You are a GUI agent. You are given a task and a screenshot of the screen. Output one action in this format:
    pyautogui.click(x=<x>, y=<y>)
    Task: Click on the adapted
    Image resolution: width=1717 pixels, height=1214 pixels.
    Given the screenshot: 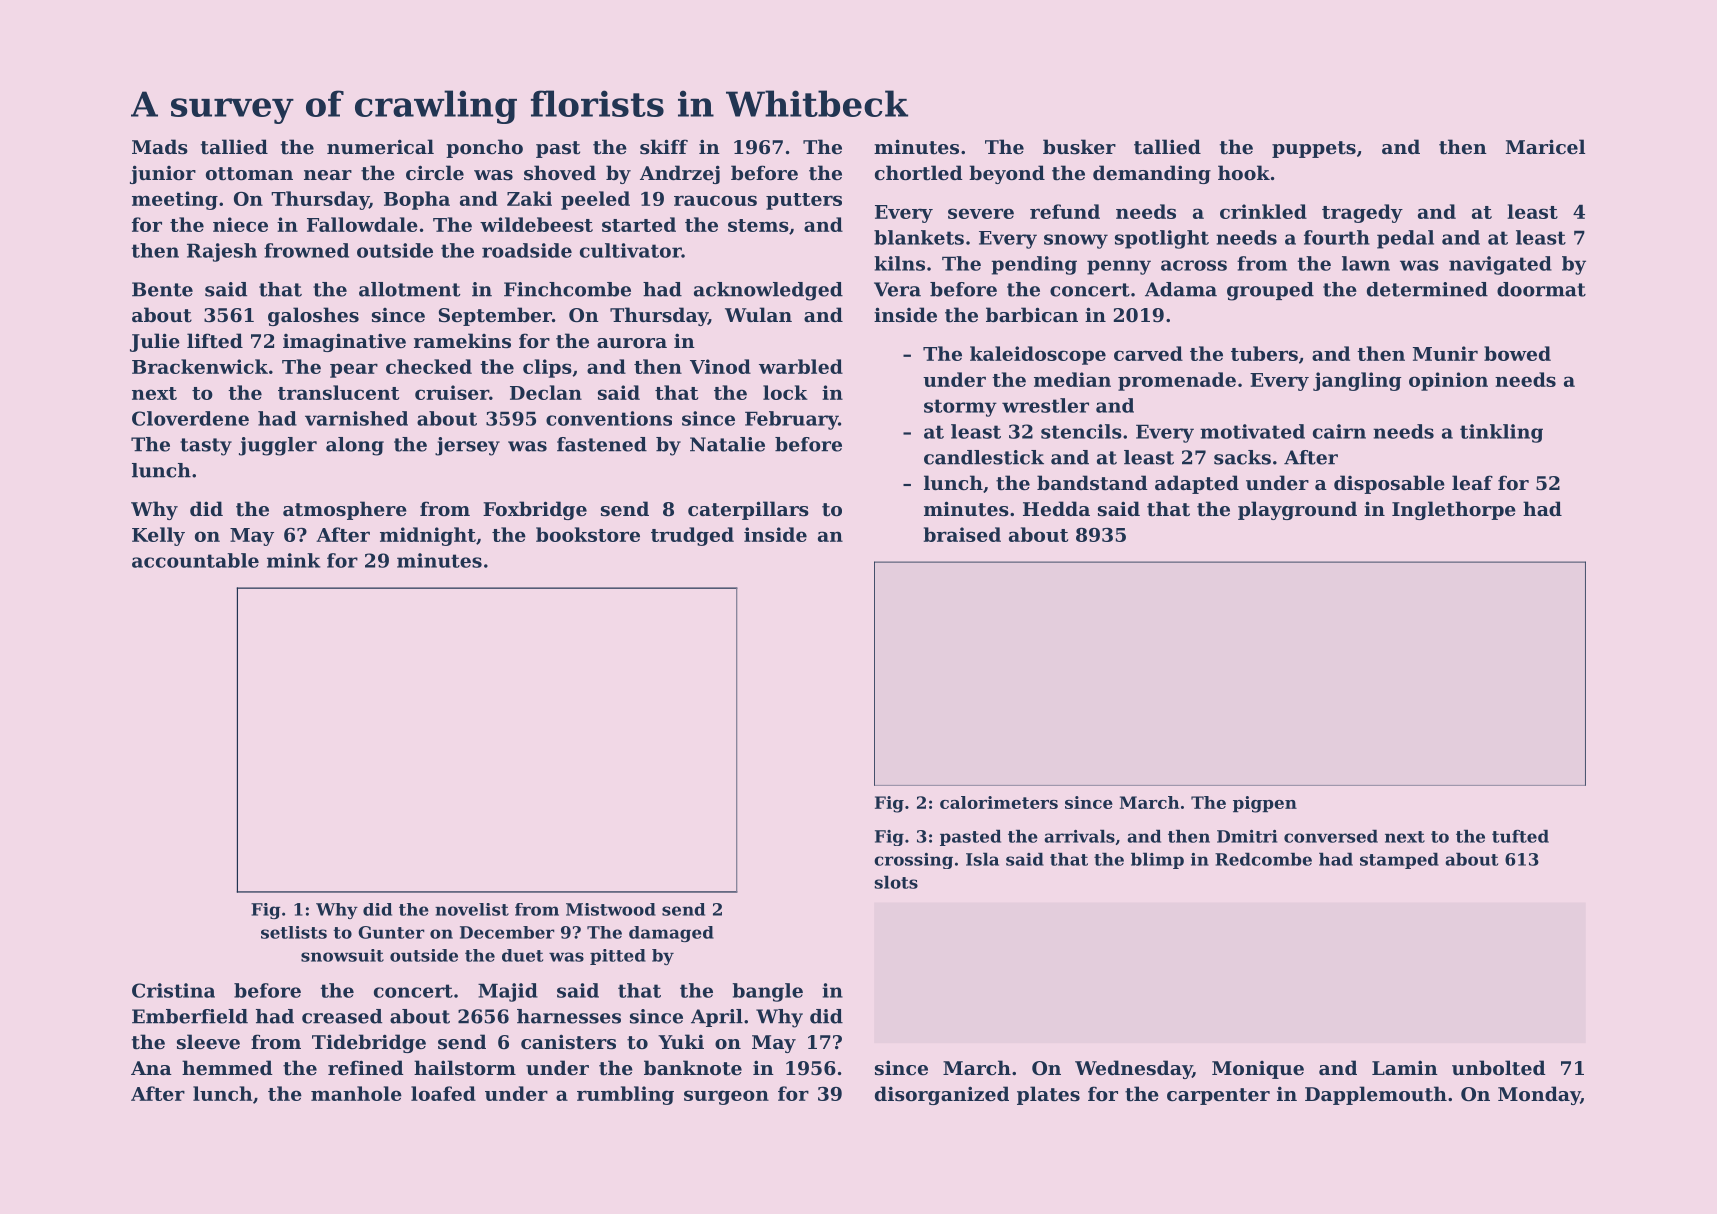 What is the action you would take?
    pyautogui.click(x=1197, y=484)
